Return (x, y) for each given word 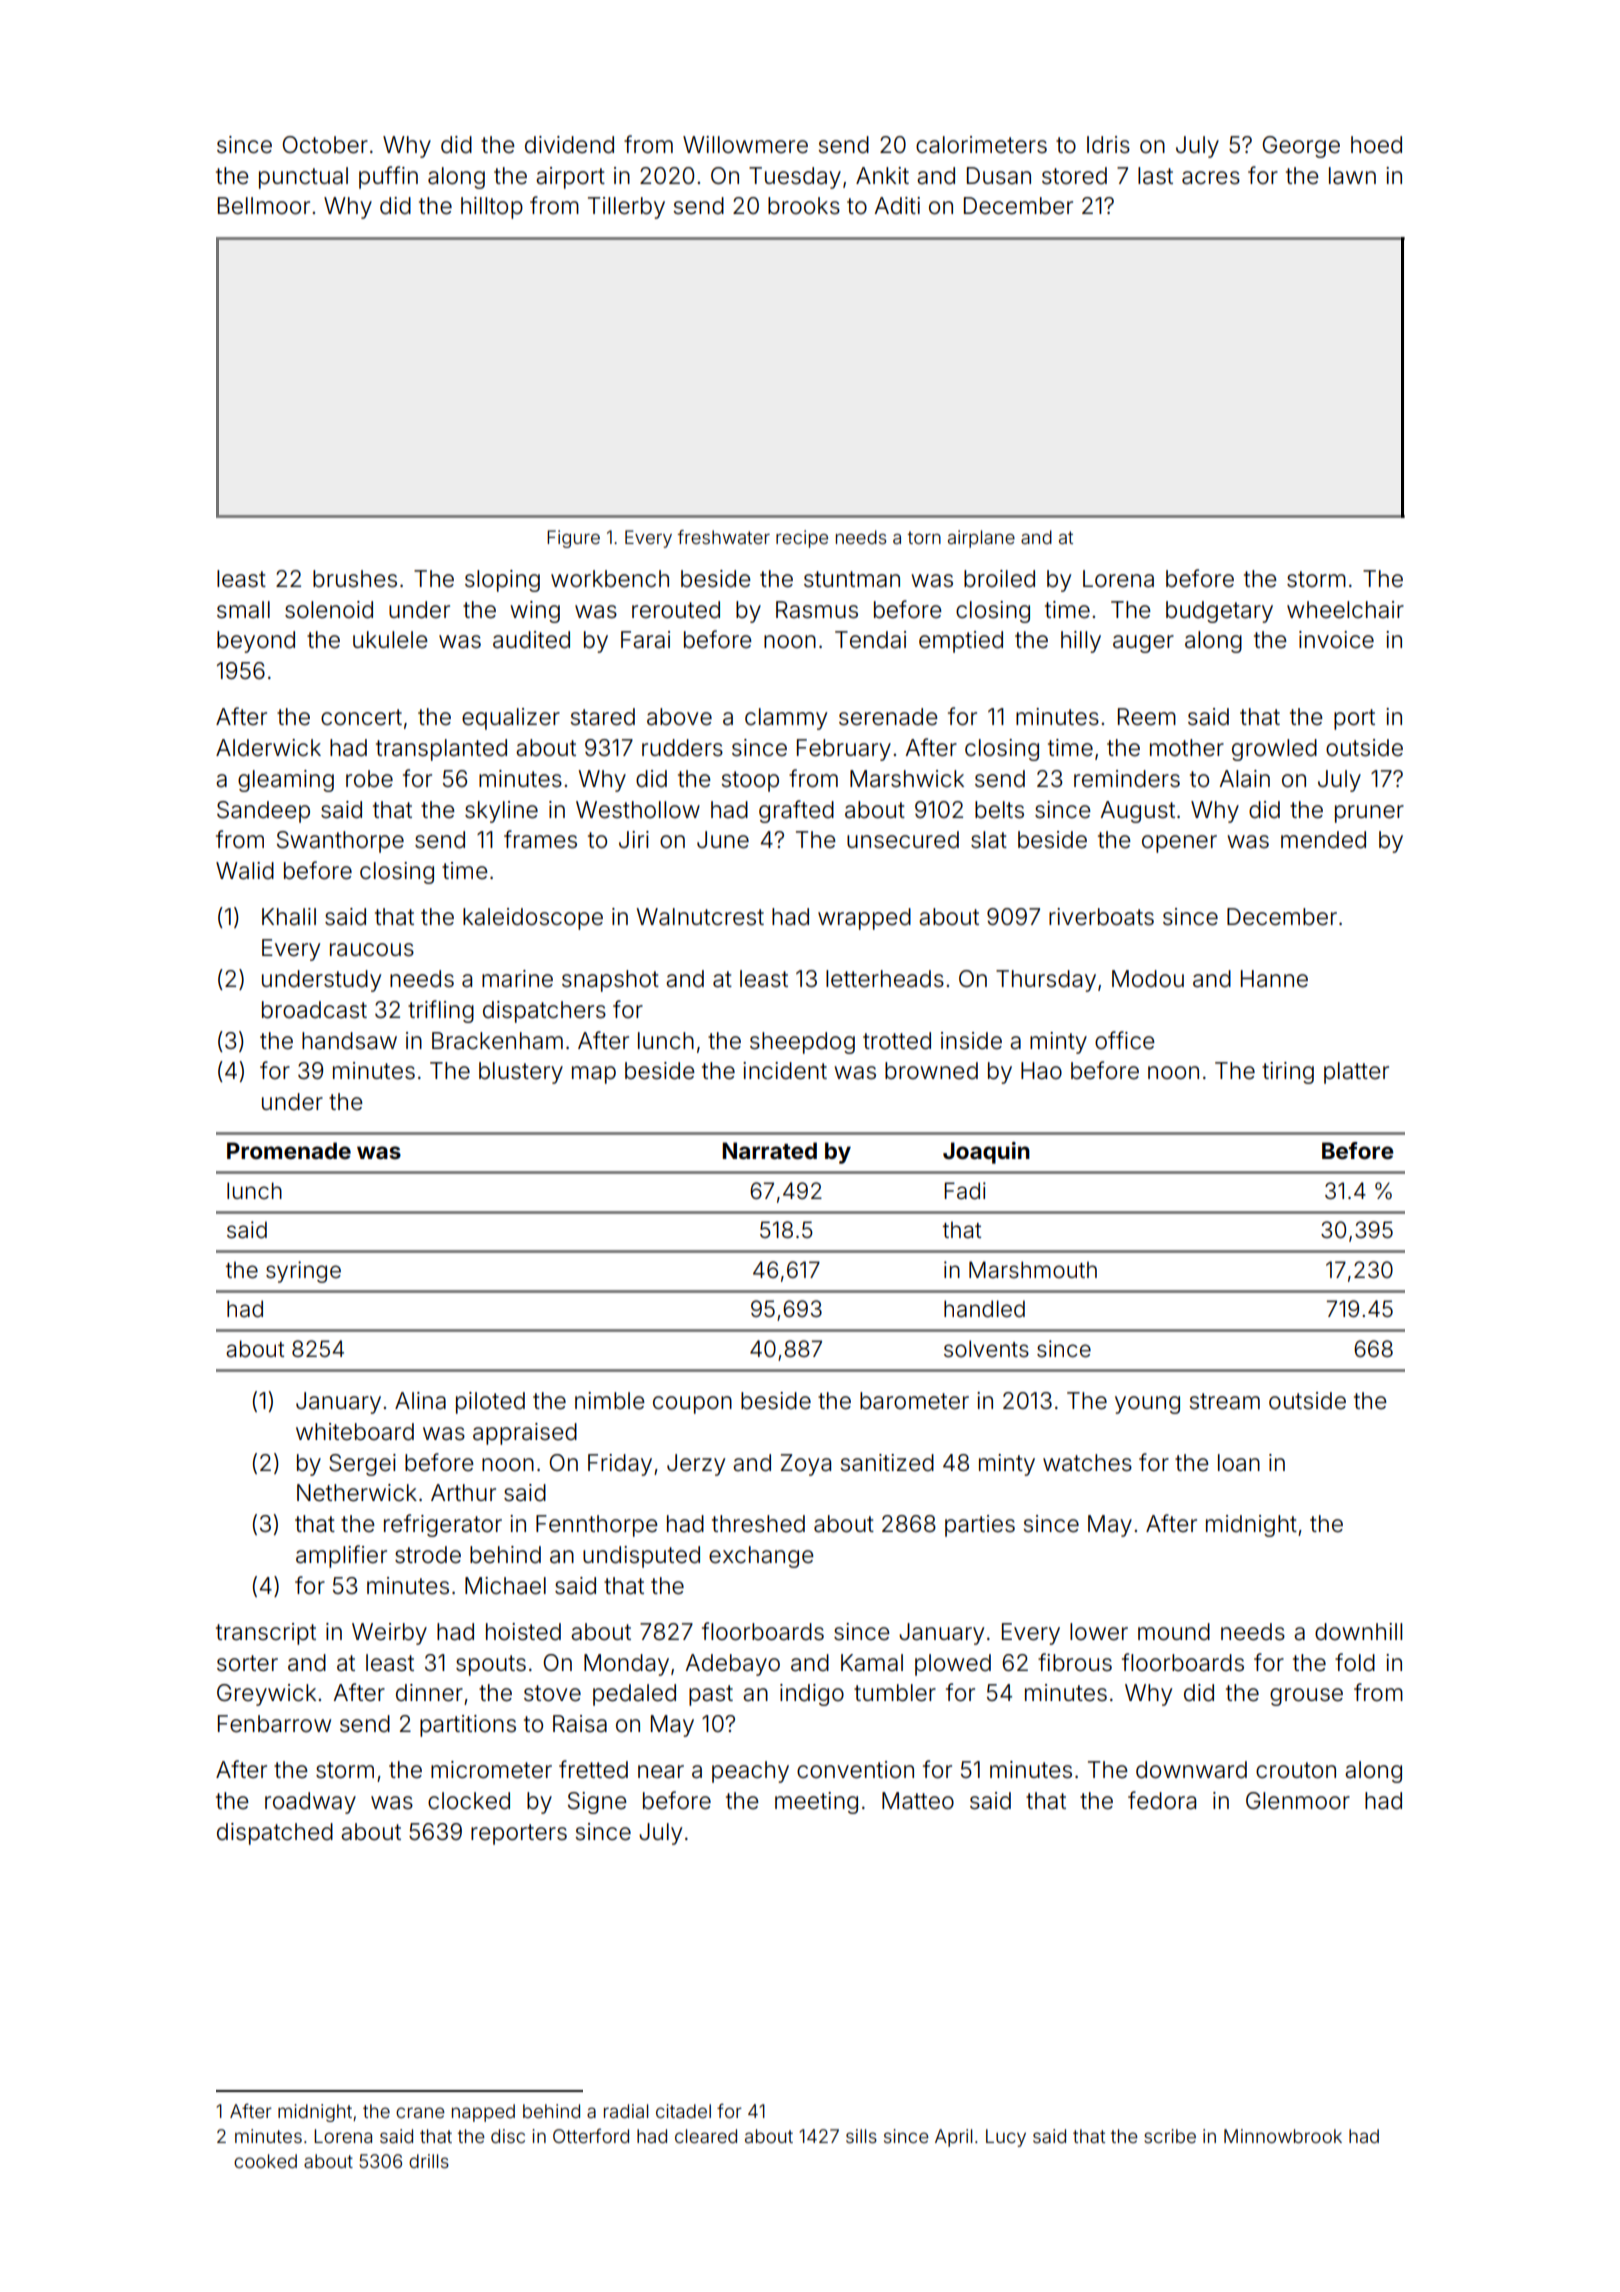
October (325, 145)
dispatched (275, 1834)
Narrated (769, 1150)
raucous (372, 950)
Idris (1108, 145)
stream (1224, 1401)
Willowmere (745, 145)
